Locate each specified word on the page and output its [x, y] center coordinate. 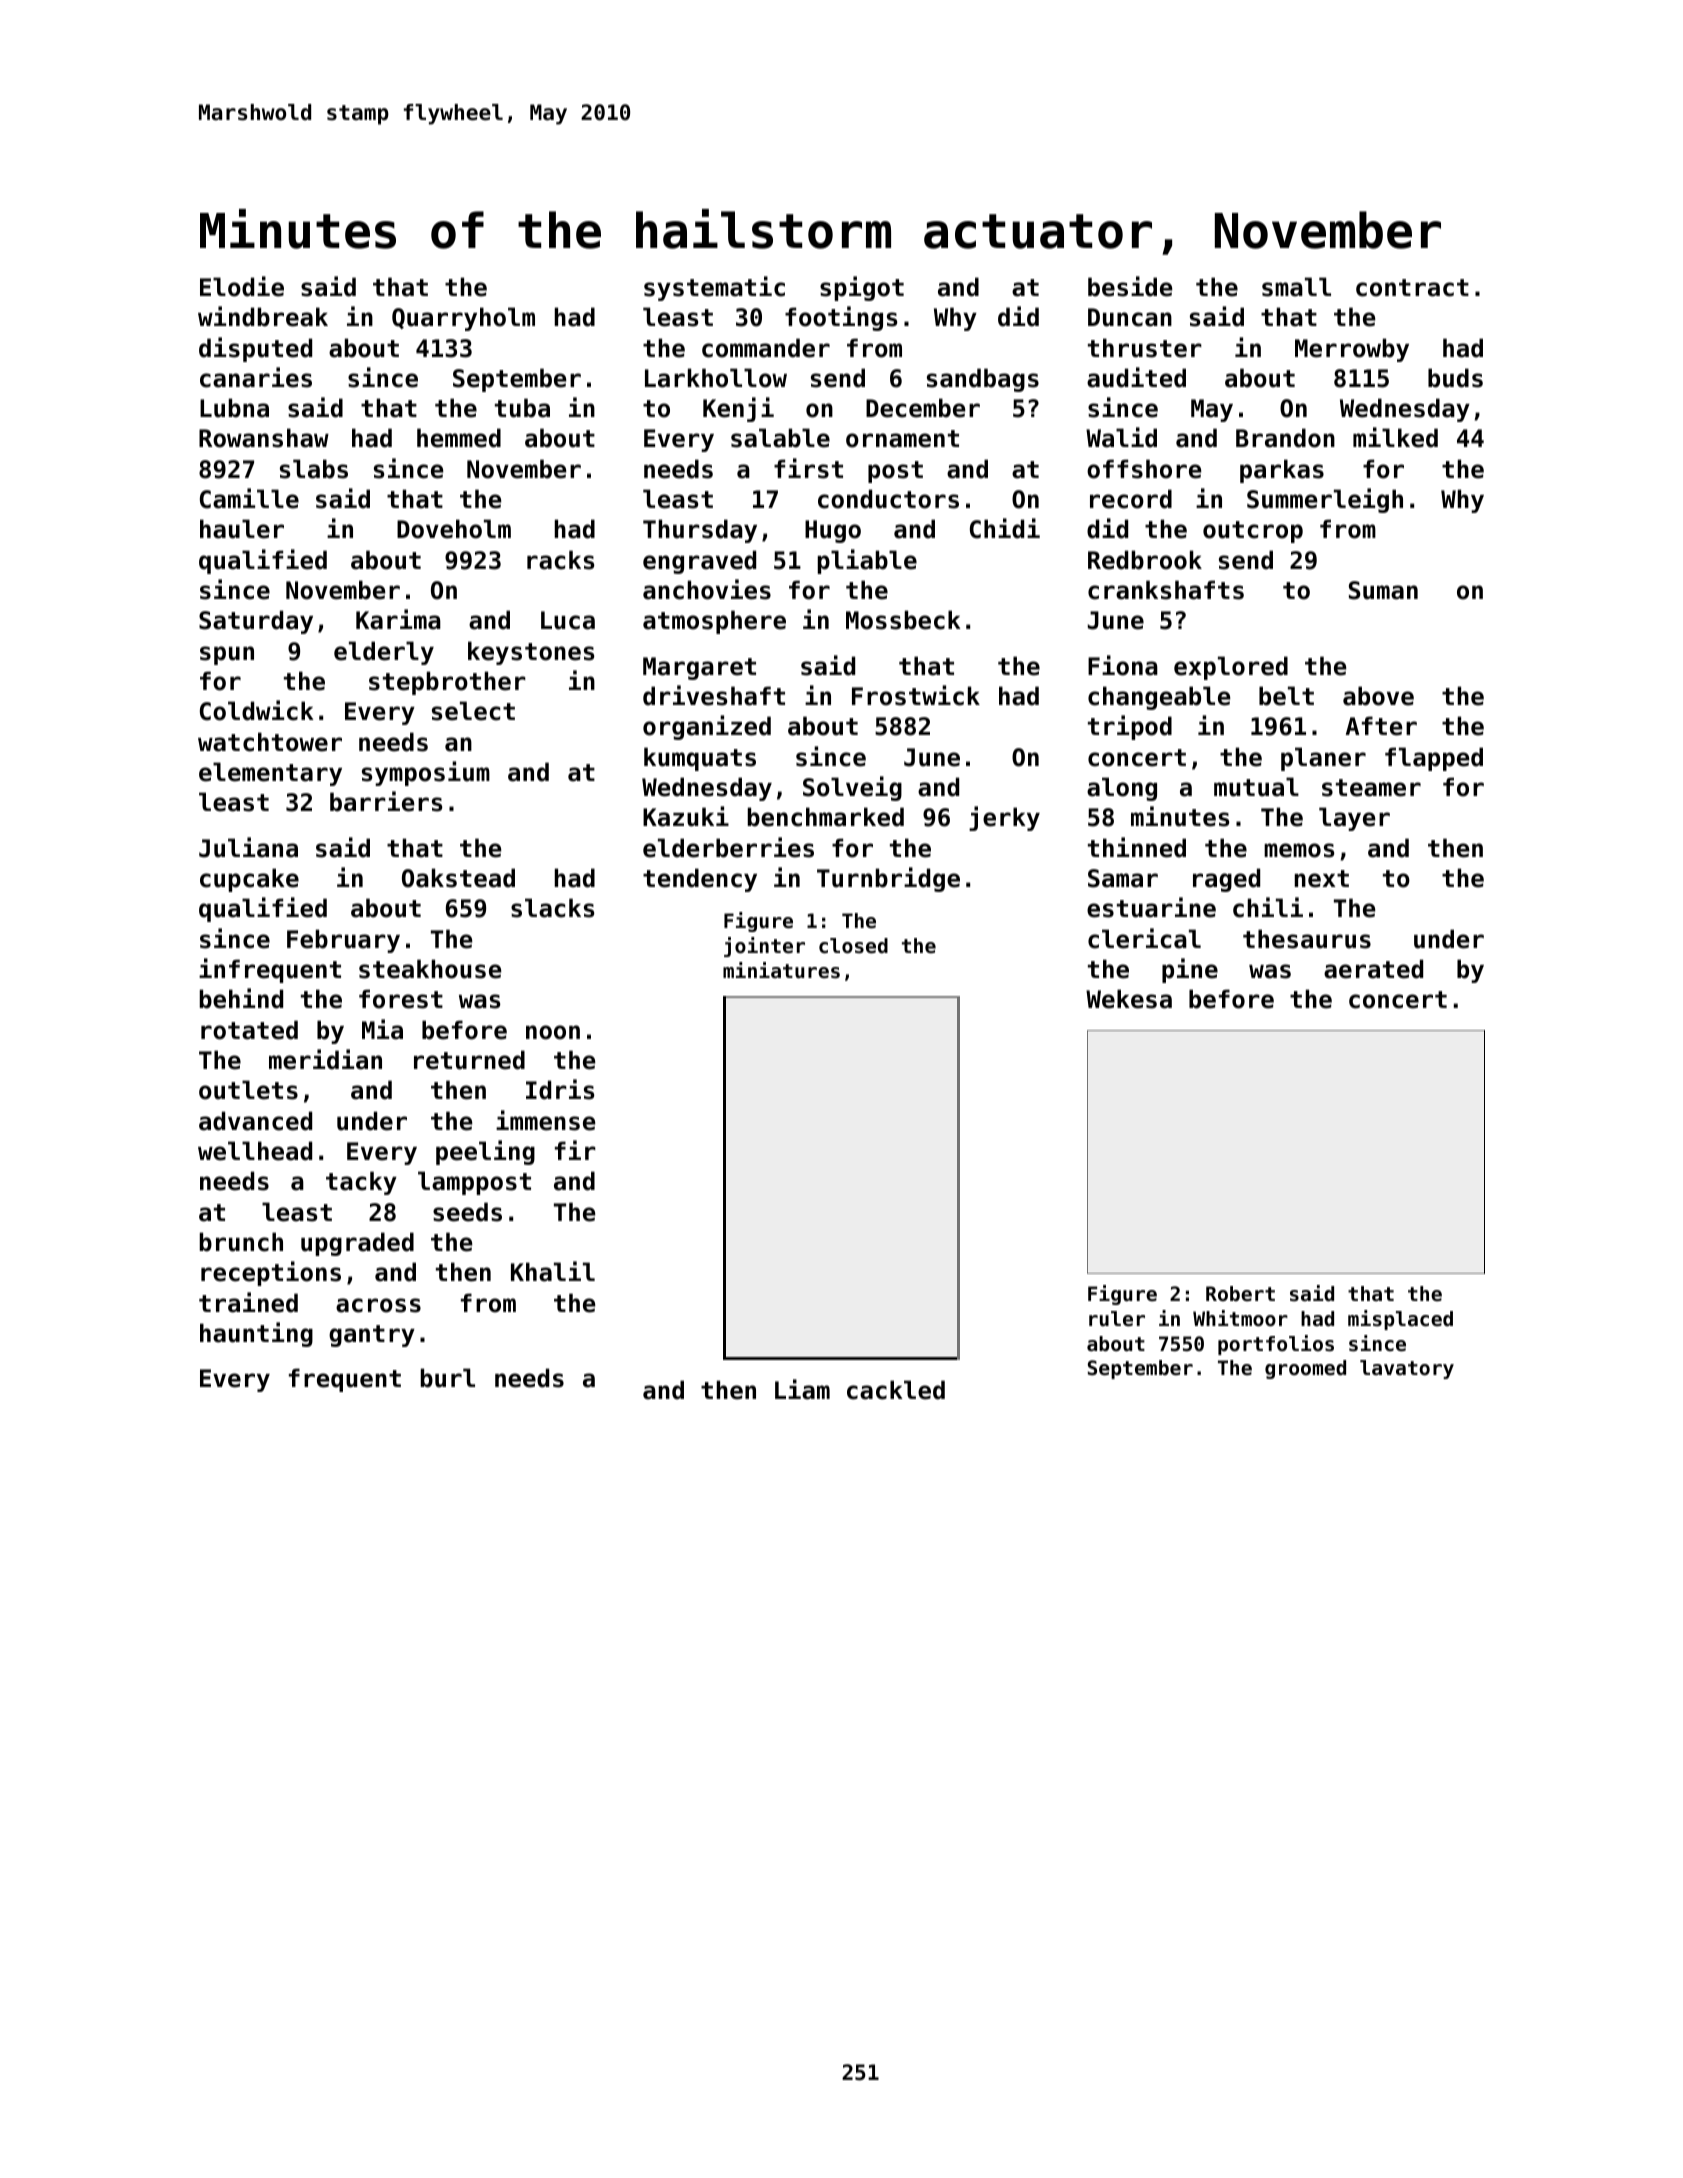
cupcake [249, 880]
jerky [1004, 818]
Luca [568, 620]
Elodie [242, 286]
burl [448, 1378]
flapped [1434, 759]
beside [1130, 286]
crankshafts [1166, 590]
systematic [714, 288]
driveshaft [714, 695]
